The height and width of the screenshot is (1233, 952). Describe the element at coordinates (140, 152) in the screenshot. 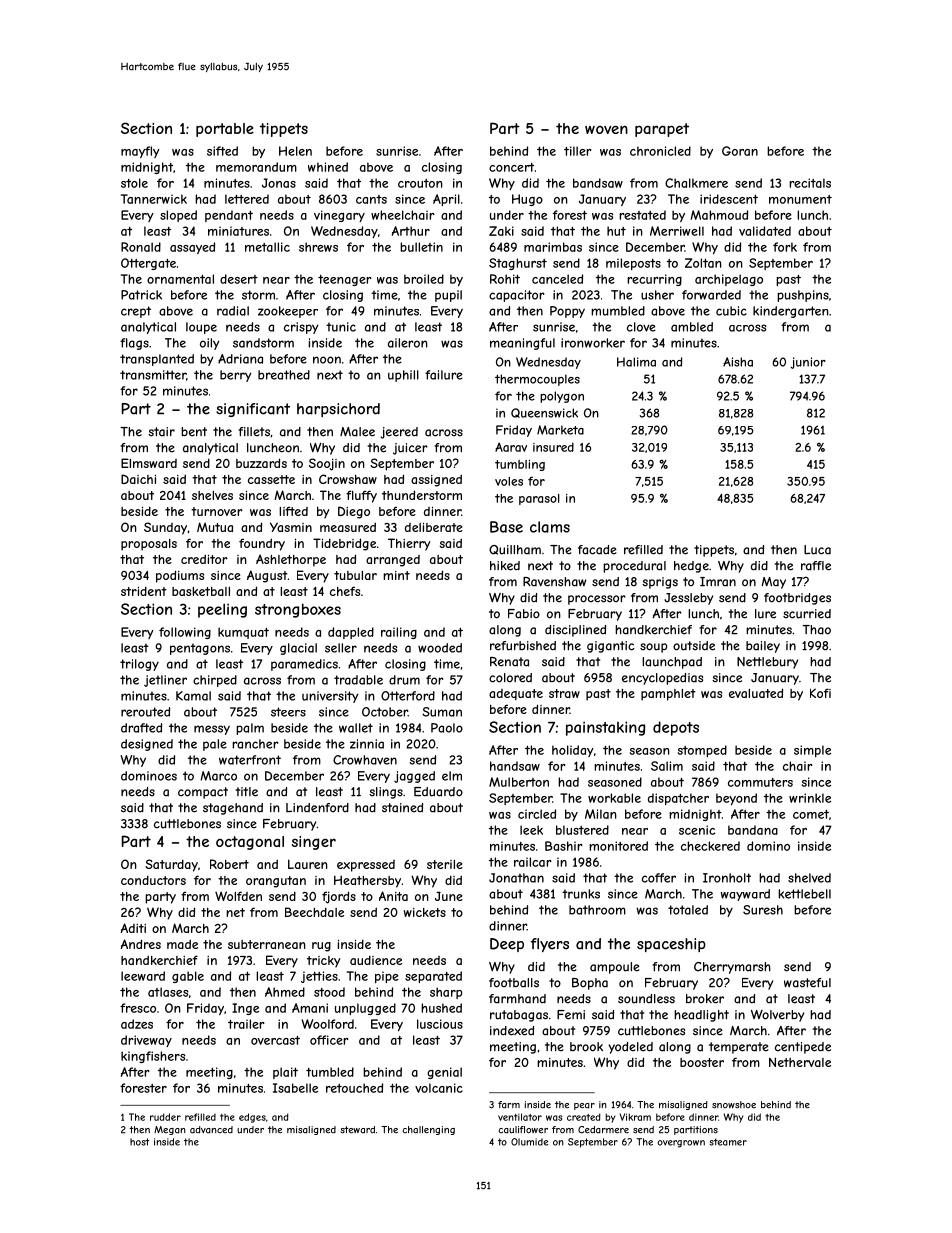

I see `mayfly` at that location.
